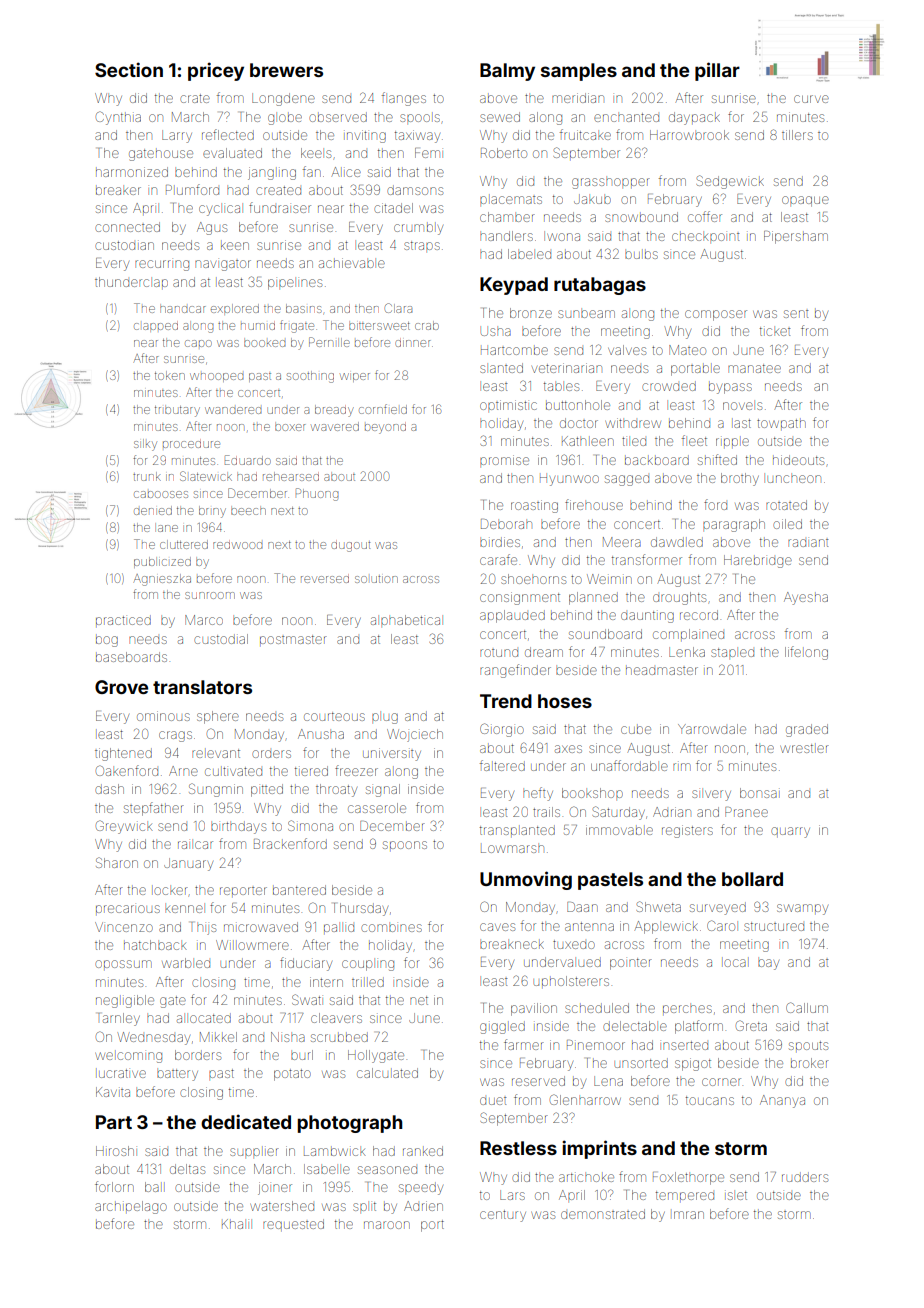 This screenshot has width=924, height=1308. Describe the element at coordinates (129, 69) in the screenshot. I see `Section` at that location.
